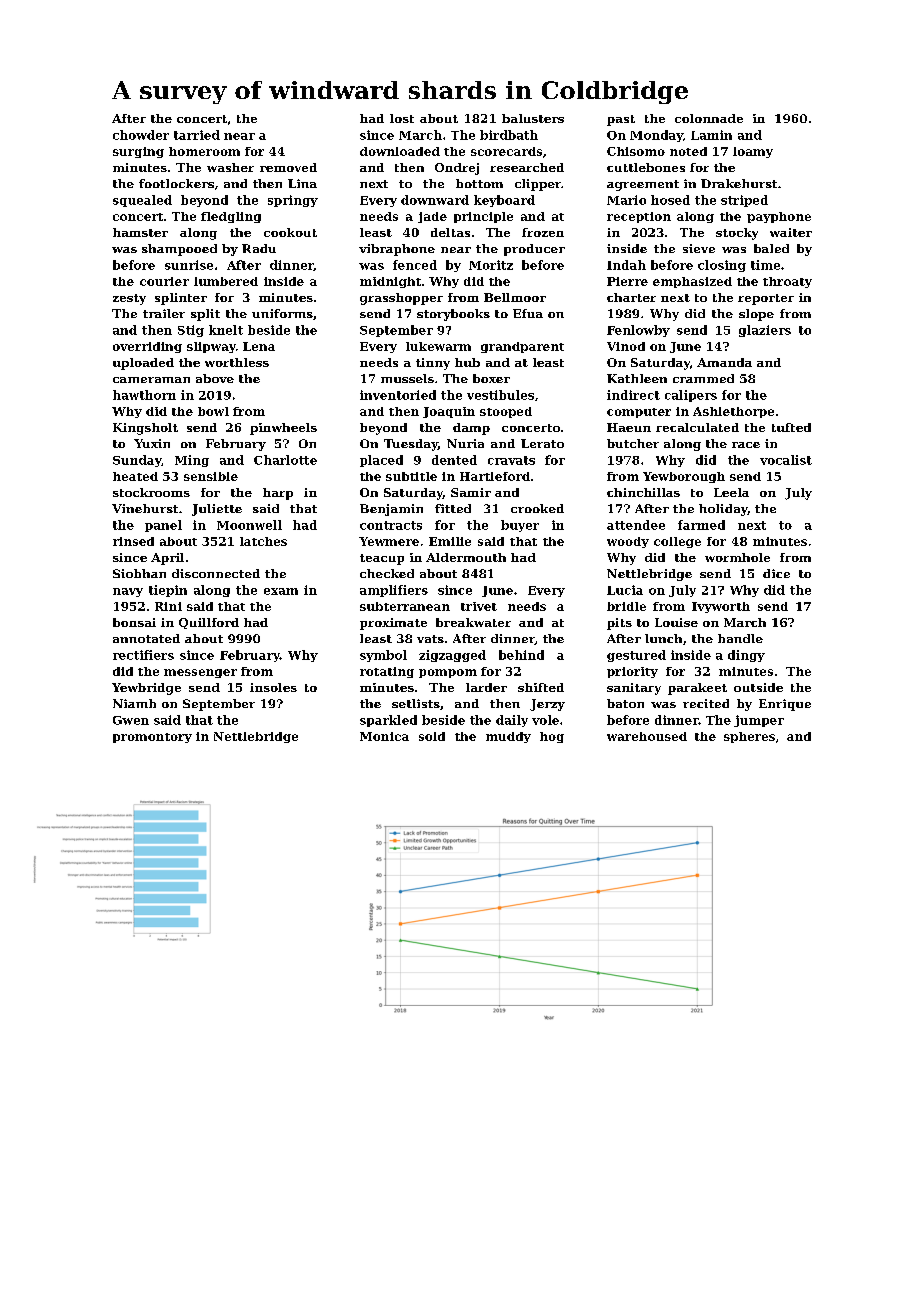 Image resolution: width=924 pixels, height=1308 pixels. I want to click on Quillford, so click(209, 623).
